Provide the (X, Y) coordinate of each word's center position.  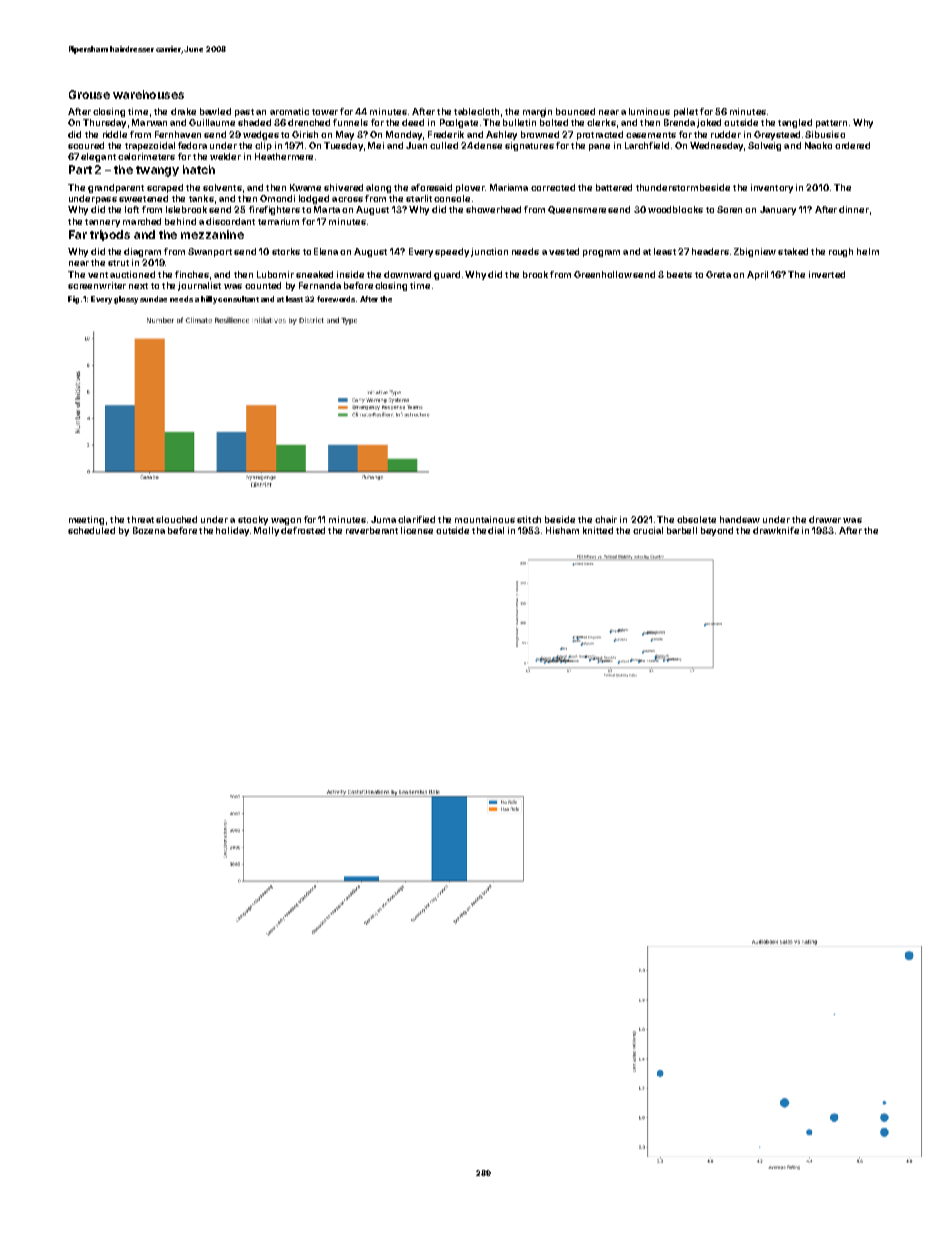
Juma (383, 519)
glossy (126, 300)
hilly (209, 300)
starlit (419, 198)
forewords (336, 299)
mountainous (485, 519)
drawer (825, 519)
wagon (286, 521)
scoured (86, 145)
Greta (718, 274)
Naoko (818, 145)
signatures (529, 146)
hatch (199, 169)
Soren (729, 209)
